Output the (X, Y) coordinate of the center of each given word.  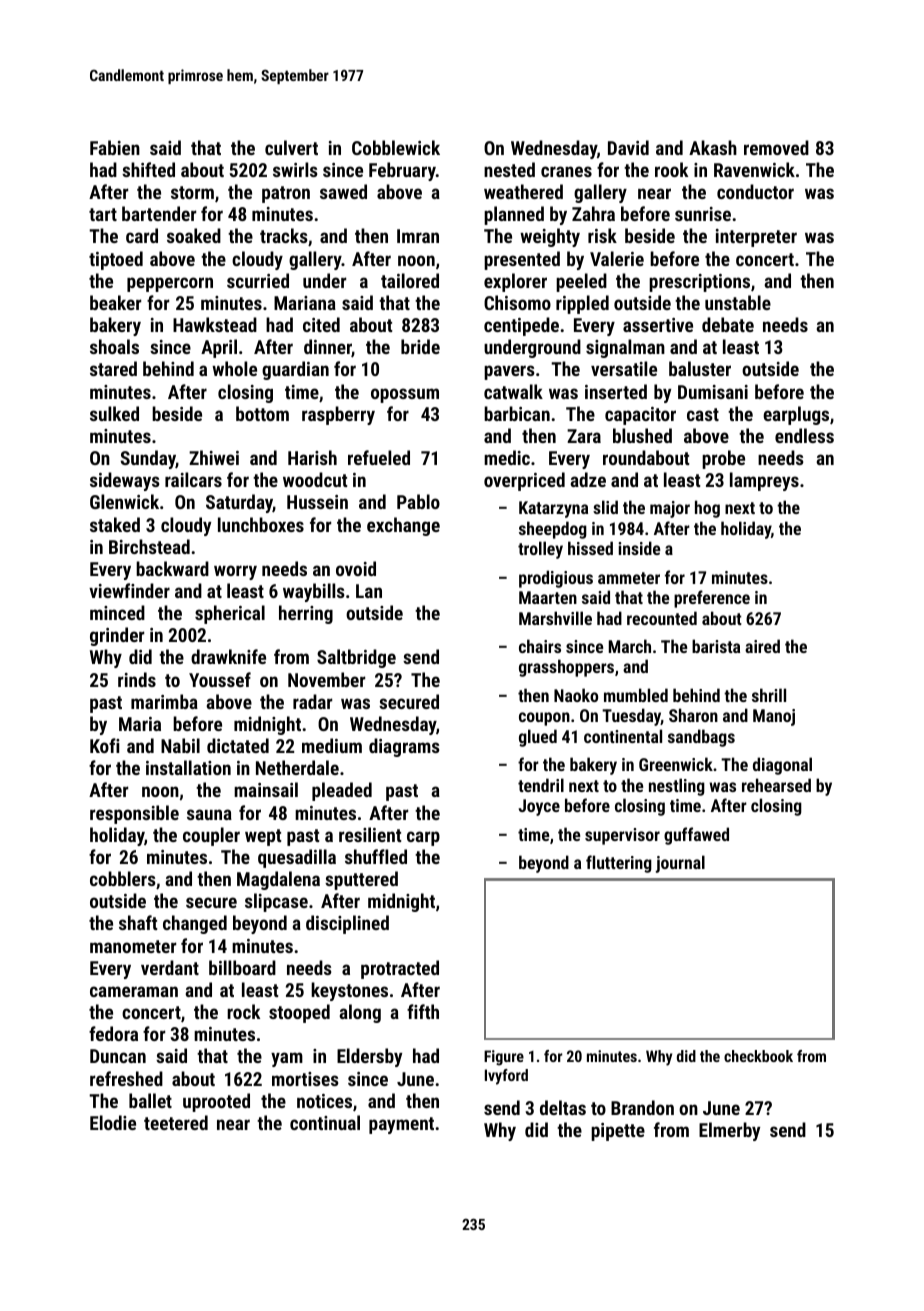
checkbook (758, 1056)
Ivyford (506, 1077)
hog (707, 509)
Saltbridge (356, 658)
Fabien (115, 147)
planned (514, 215)
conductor (755, 191)
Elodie (113, 1122)
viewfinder (129, 590)
